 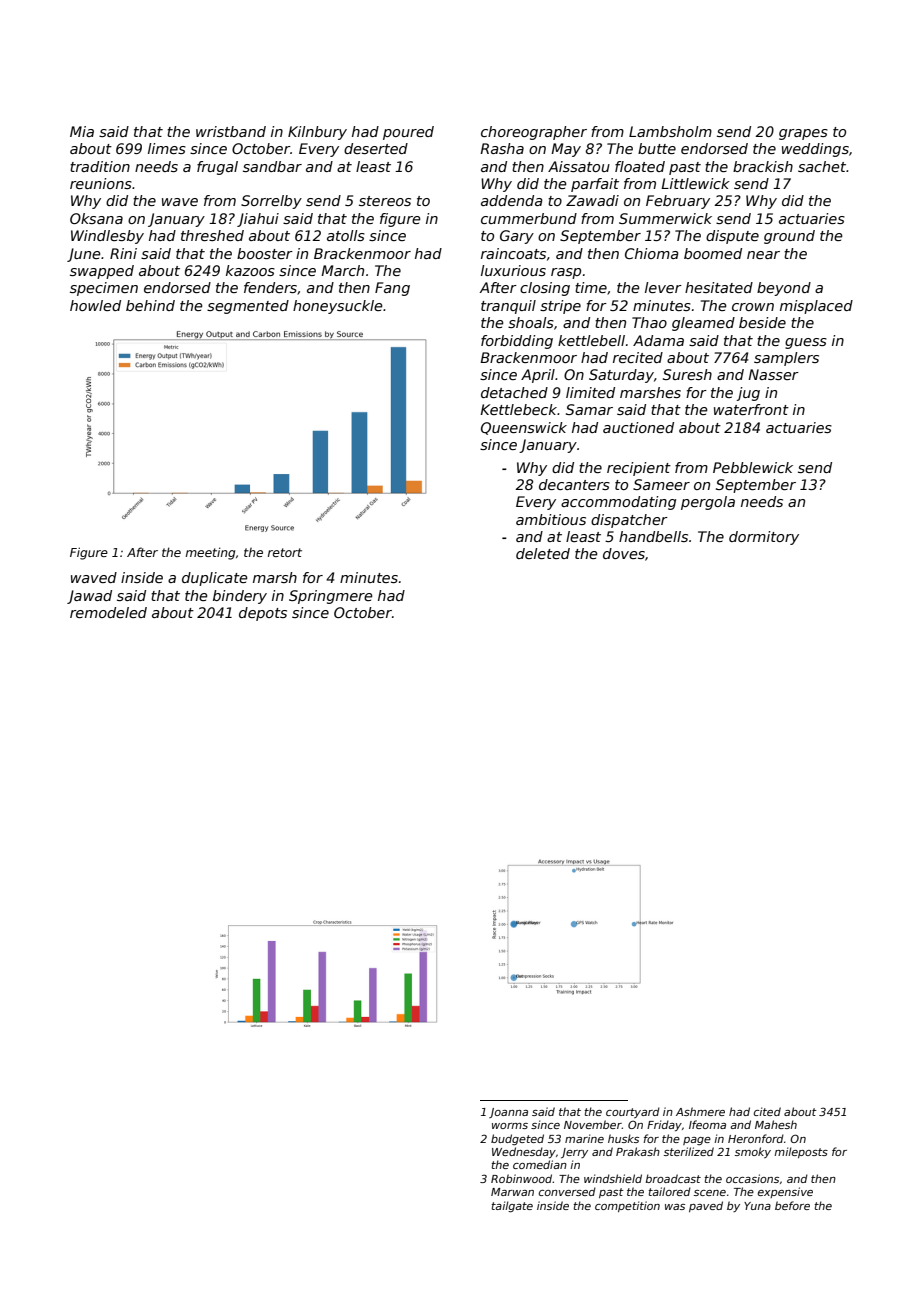 I want to click on worms, so click(x=510, y=1126).
